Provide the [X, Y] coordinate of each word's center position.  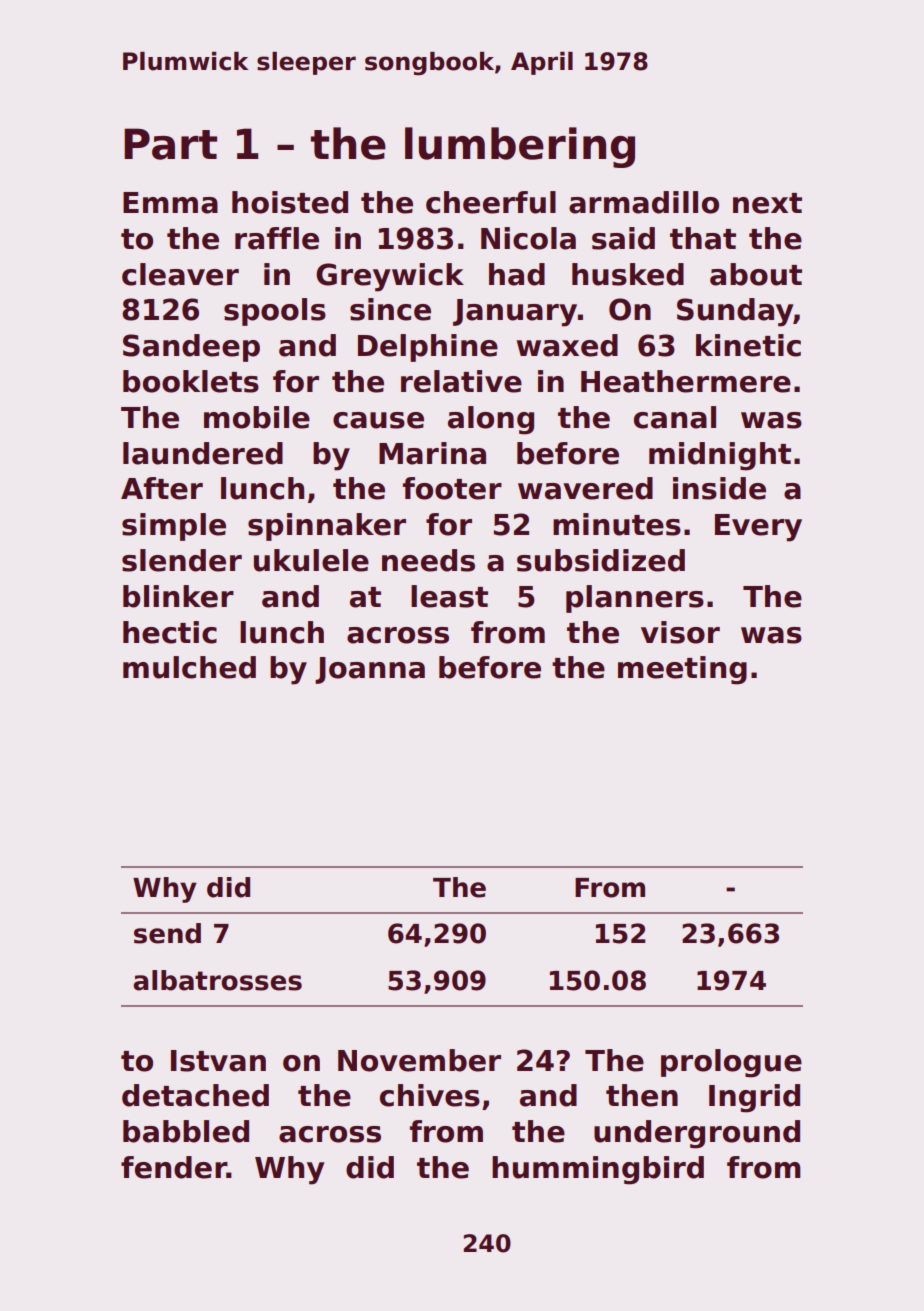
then [642, 1095]
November [419, 1060]
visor [680, 632]
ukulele [311, 560]
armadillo [644, 202]
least [449, 596]
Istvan [218, 1061]
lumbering [520, 147]
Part [170, 144]
